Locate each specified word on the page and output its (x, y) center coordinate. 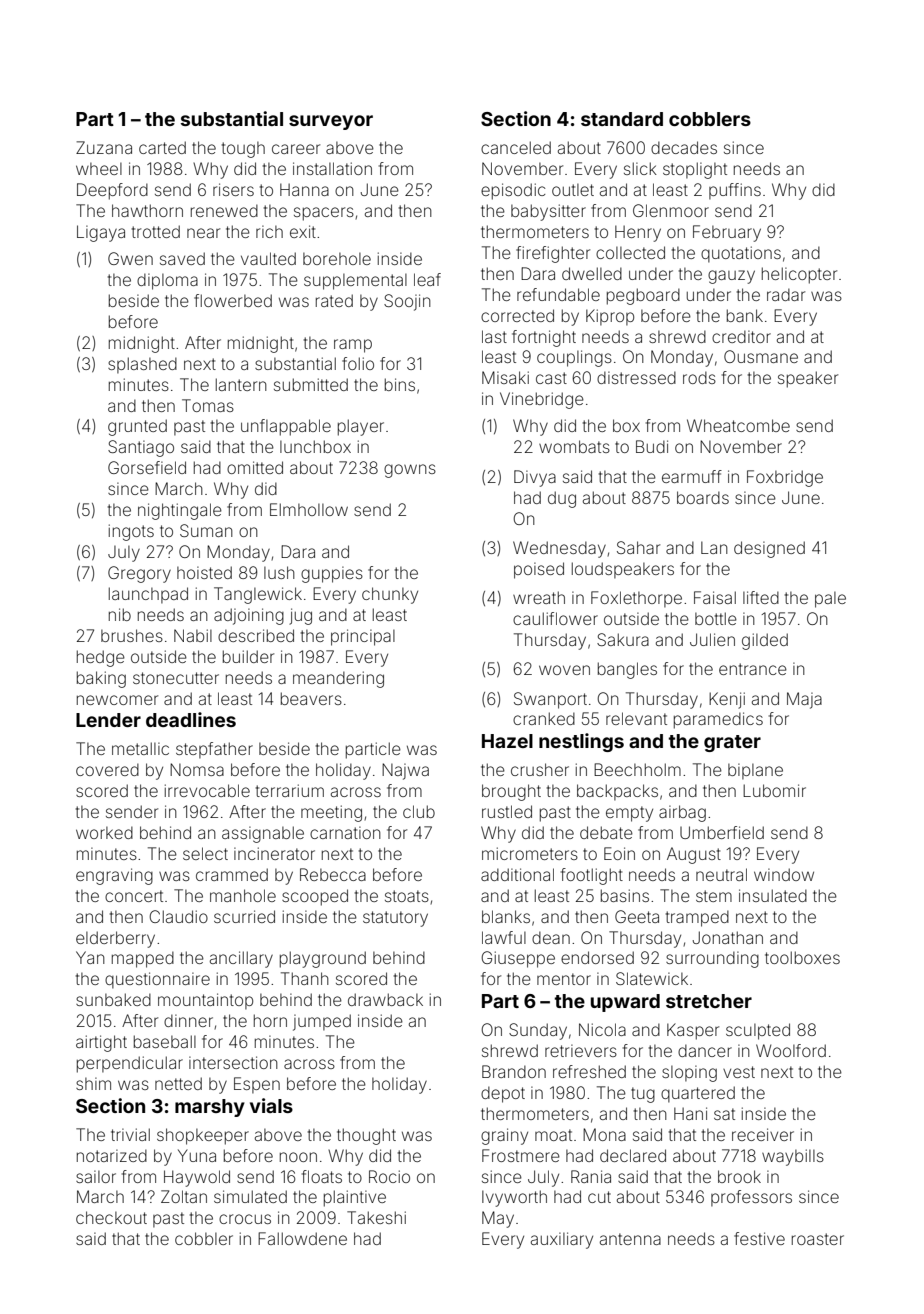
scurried (244, 916)
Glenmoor (671, 210)
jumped (322, 1022)
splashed (142, 365)
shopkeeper (203, 1136)
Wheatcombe (738, 425)
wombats (574, 446)
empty (629, 814)
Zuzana (104, 147)
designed (769, 549)
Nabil (193, 635)
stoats (407, 896)
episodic (513, 191)
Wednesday (559, 549)
